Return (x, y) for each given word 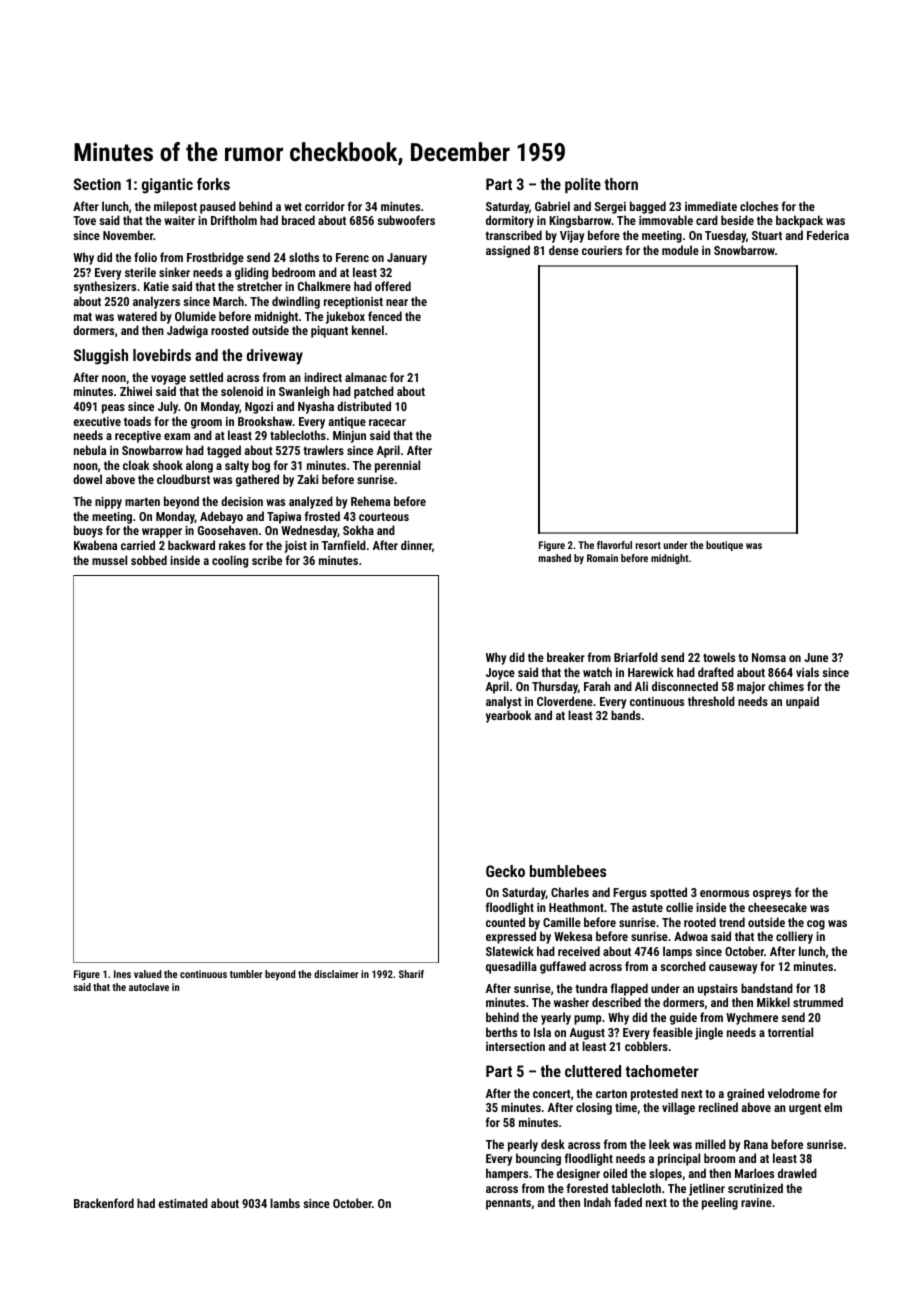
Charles (570, 892)
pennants (508, 1204)
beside (737, 220)
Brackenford (104, 1203)
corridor (325, 206)
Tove (84, 220)
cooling (230, 561)
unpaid (802, 702)
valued (147, 974)
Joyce (500, 674)
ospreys (772, 895)
